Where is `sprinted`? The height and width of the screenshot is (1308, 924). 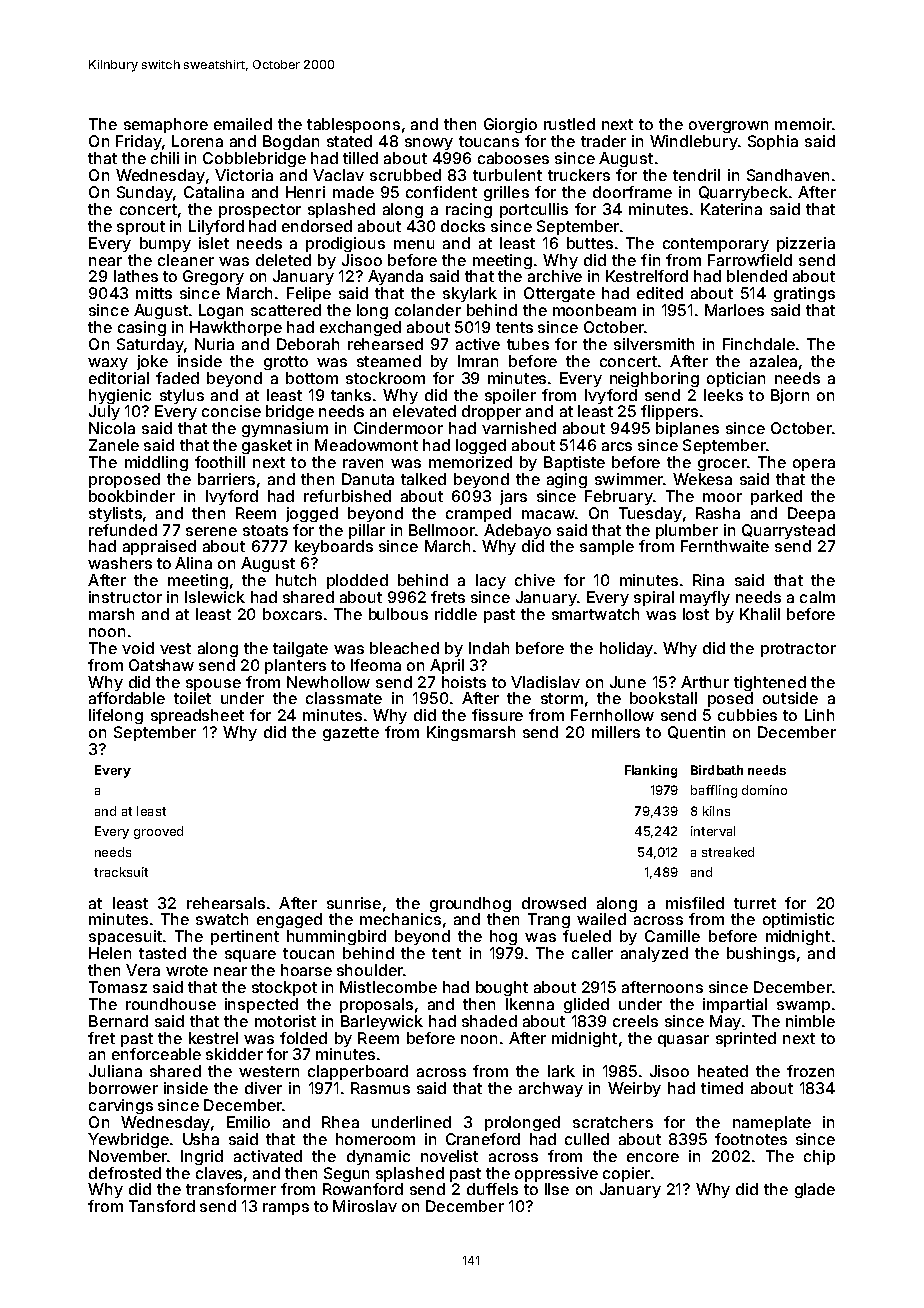
sprinted is located at coordinates (746, 1039).
